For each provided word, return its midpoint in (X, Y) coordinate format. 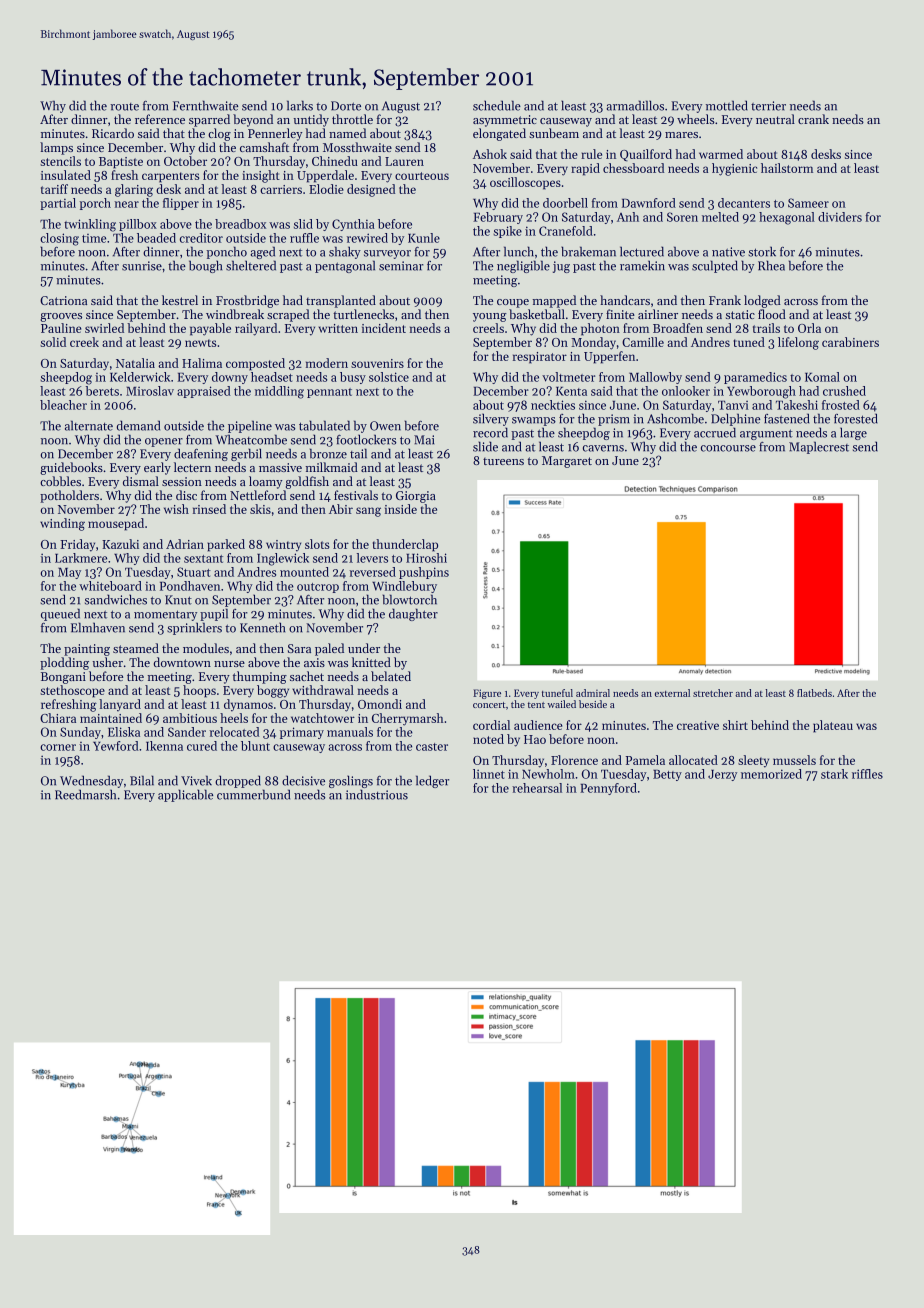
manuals (350, 732)
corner (58, 747)
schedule (497, 105)
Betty (667, 775)
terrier (768, 106)
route (124, 107)
